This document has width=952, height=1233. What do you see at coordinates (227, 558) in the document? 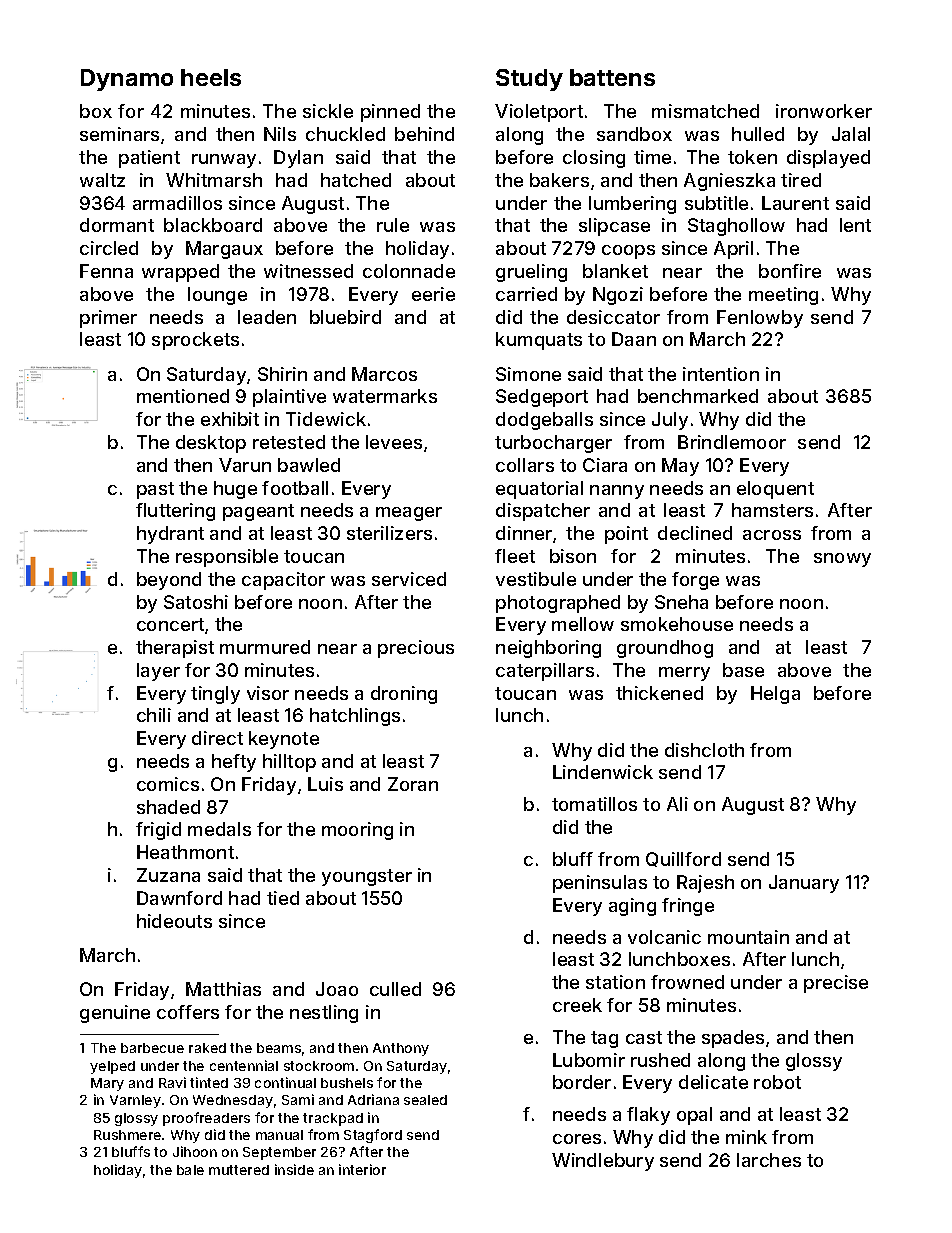
I see `responsible` at bounding box center [227, 558].
